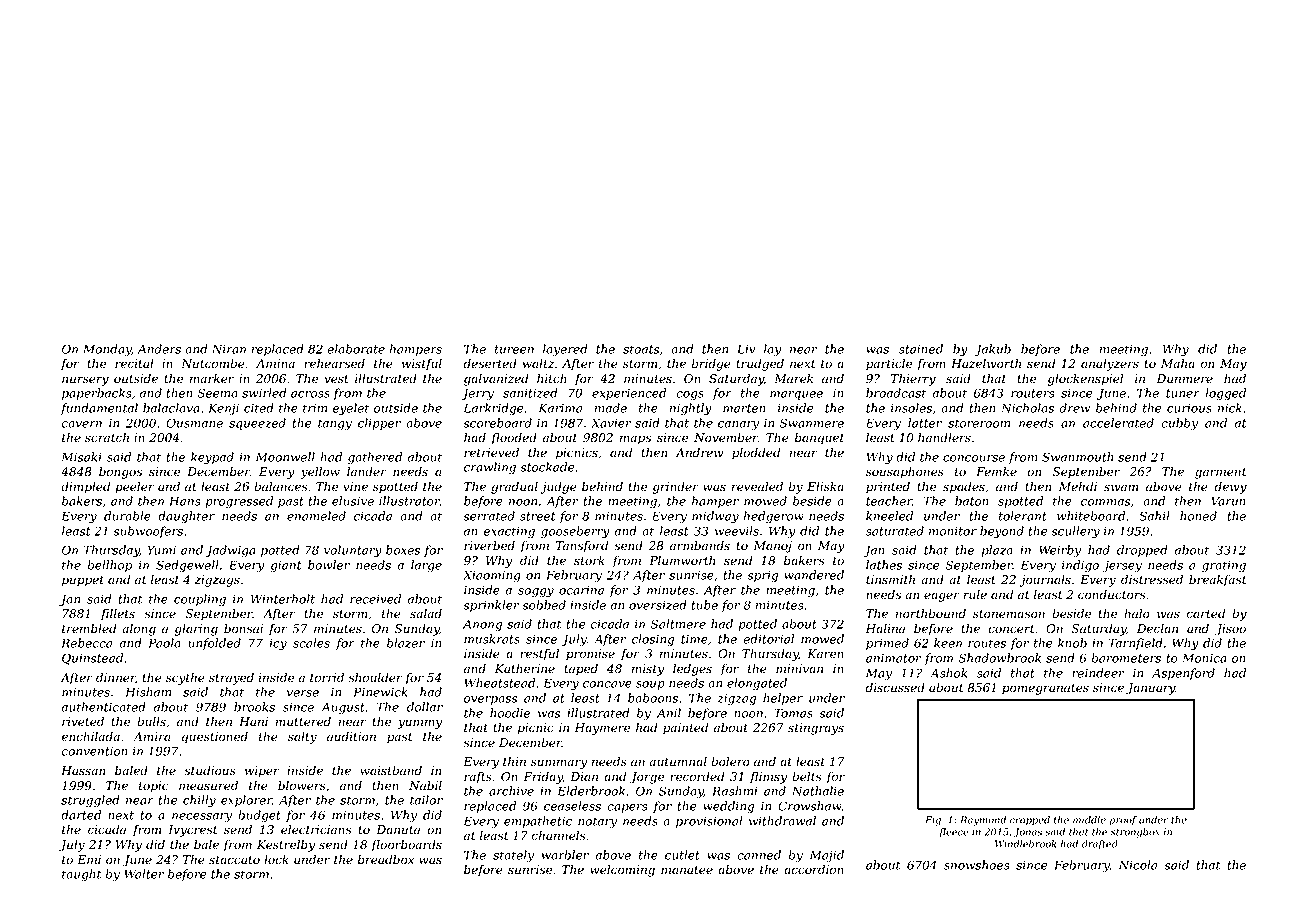 This screenshot has height=924, width=1308. What do you see at coordinates (793, 713) in the screenshot?
I see `Tomas` at bounding box center [793, 713].
